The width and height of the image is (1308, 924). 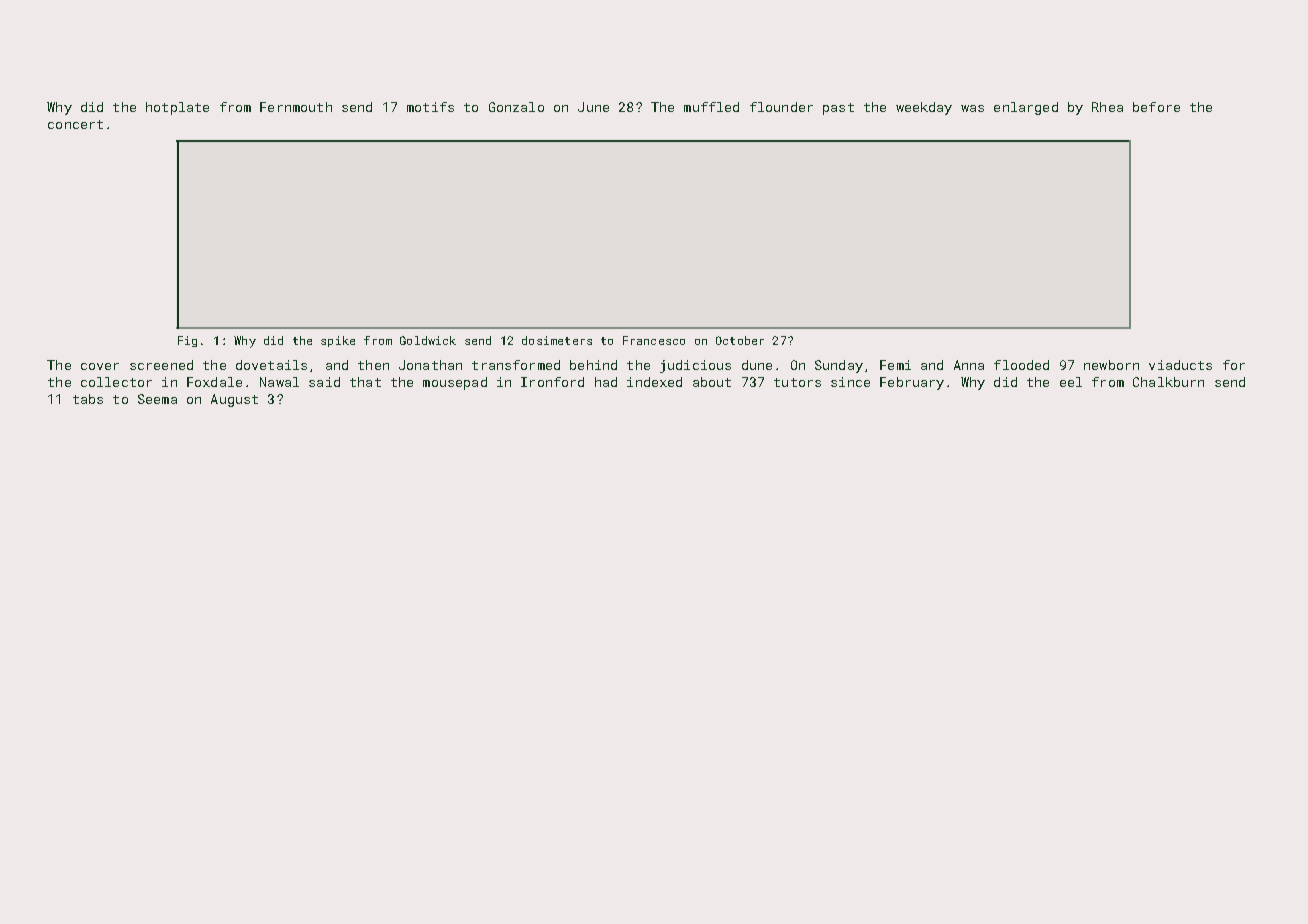 What do you see at coordinates (234, 400) in the image?
I see `August` at bounding box center [234, 400].
